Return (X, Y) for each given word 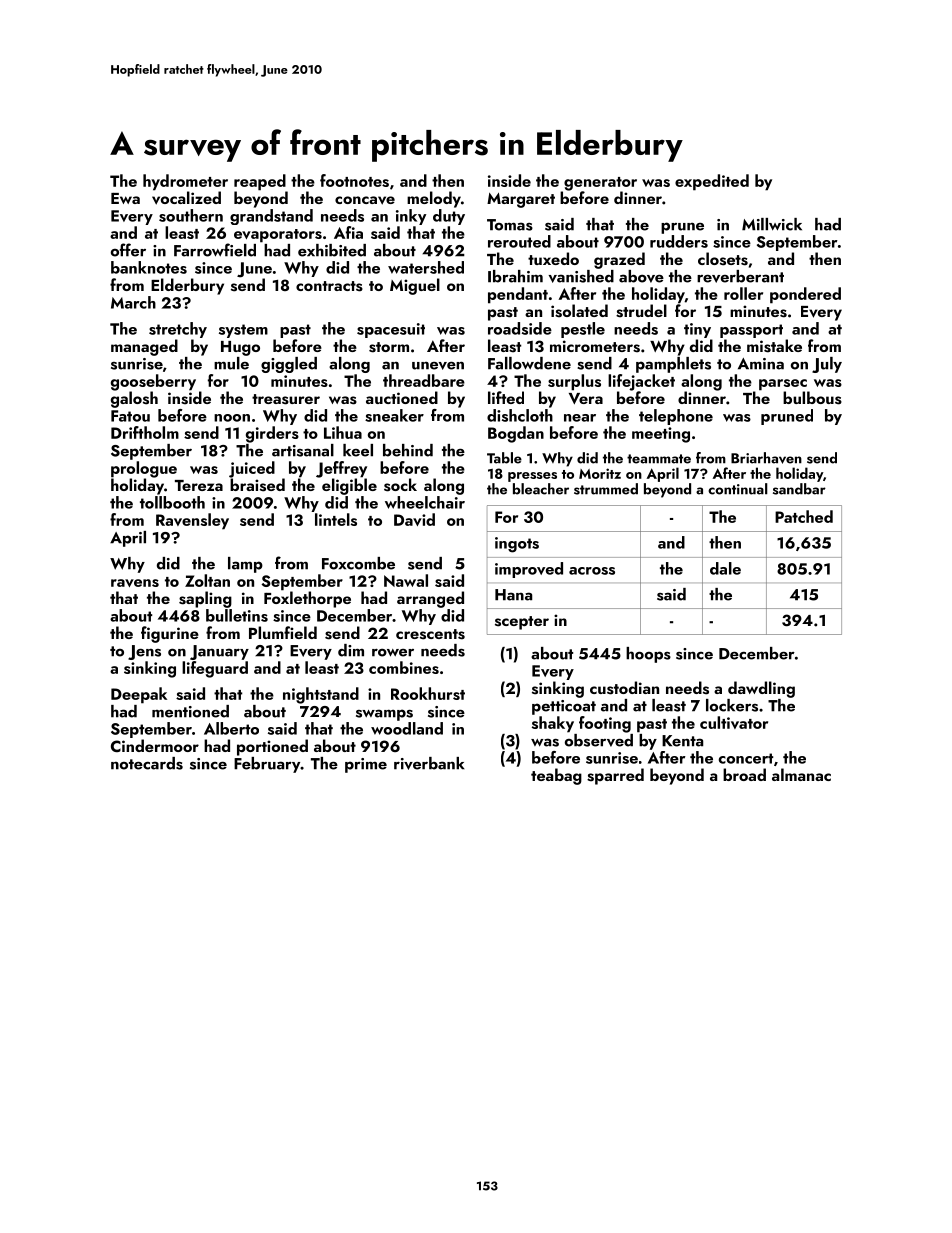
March (133, 302)
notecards (147, 763)
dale (725, 568)
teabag (556, 776)
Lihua (343, 432)
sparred (615, 776)
